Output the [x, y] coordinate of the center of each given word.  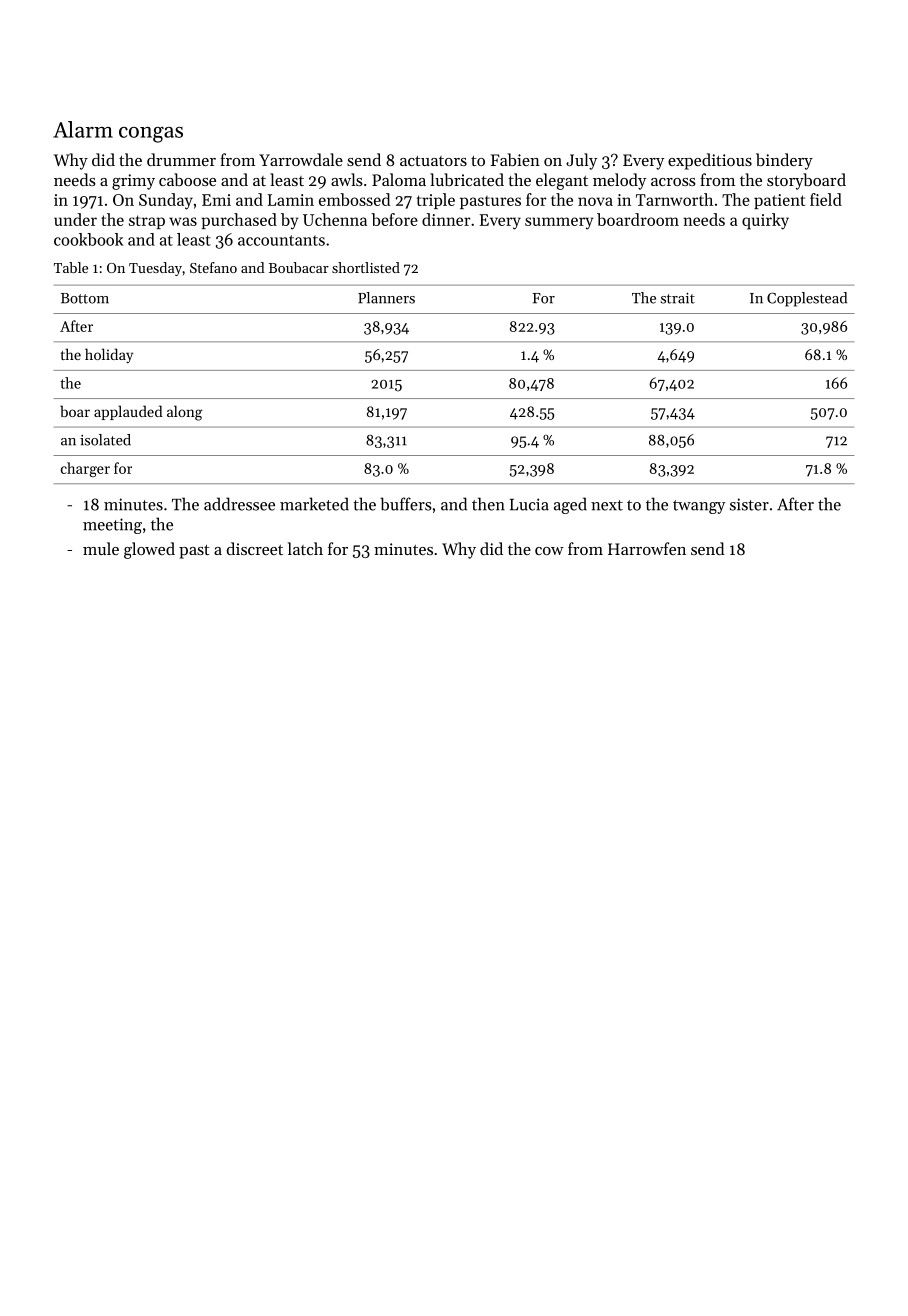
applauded [128, 412]
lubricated [467, 179]
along [185, 413]
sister [749, 504]
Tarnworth [674, 199]
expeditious [710, 161]
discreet [255, 548]
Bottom [85, 298]
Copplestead [807, 299]
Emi [216, 200]
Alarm [83, 129]
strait [678, 298]
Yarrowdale [301, 159]
